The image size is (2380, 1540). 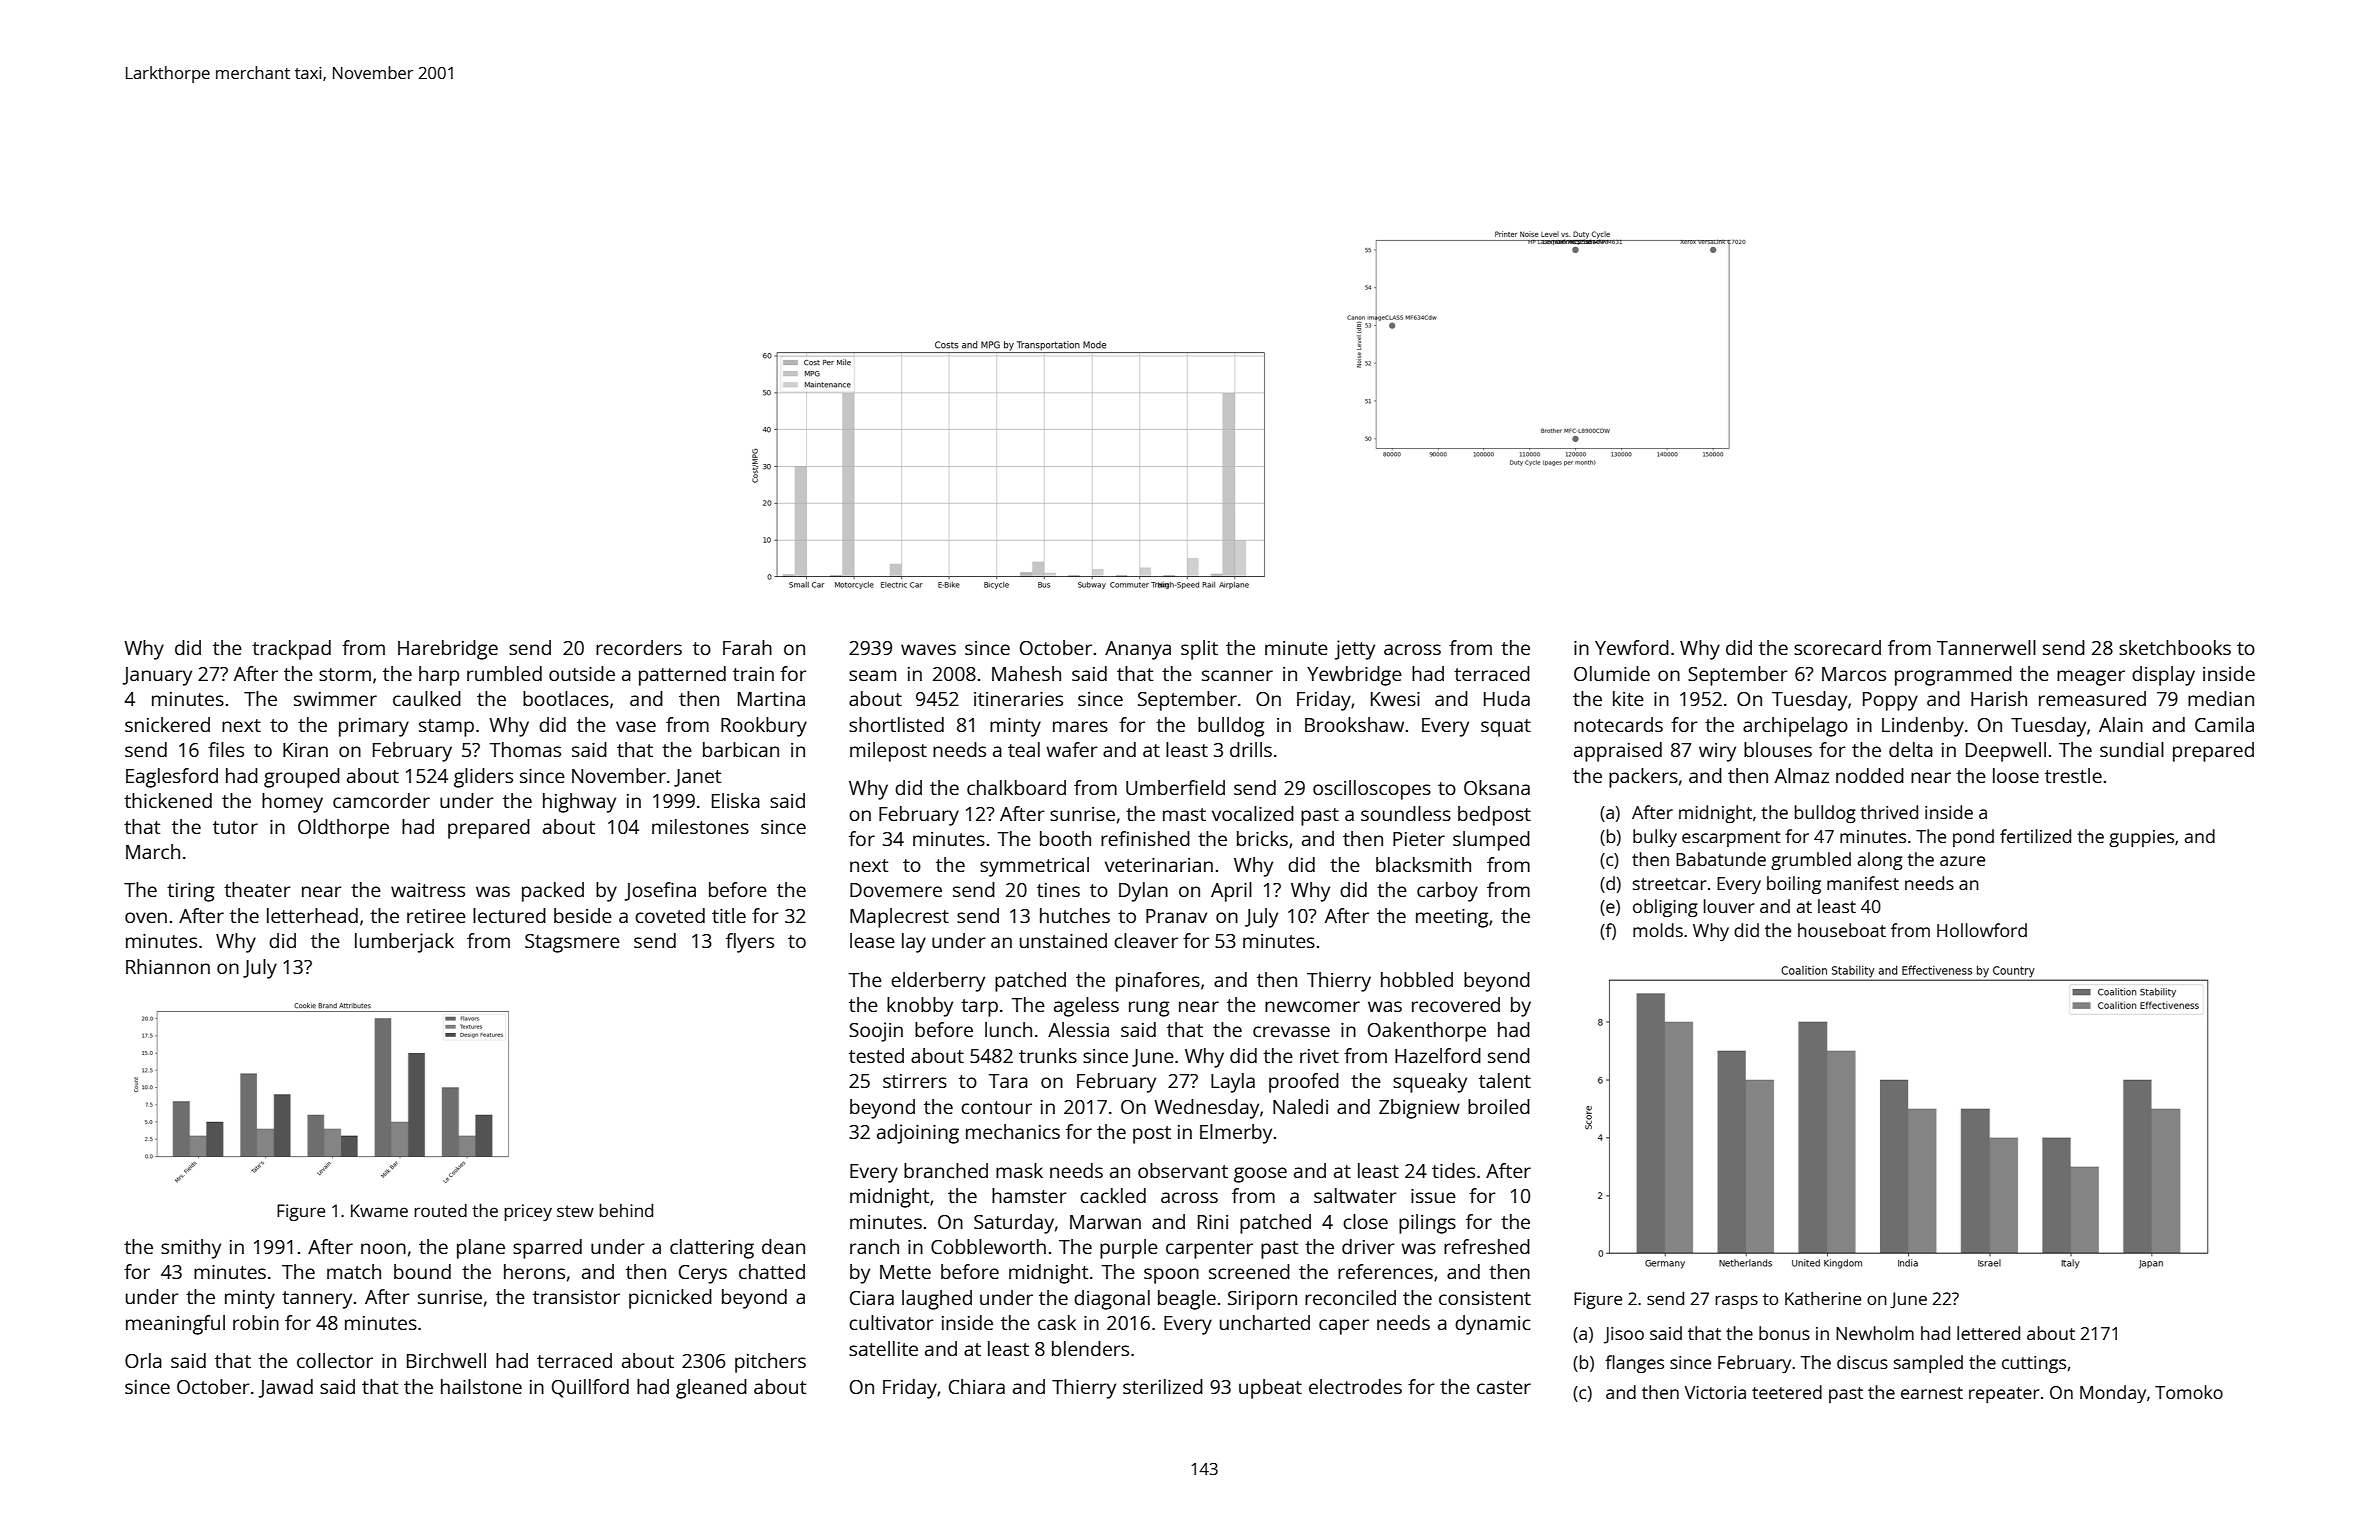 I want to click on picnicked, so click(x=670, y=1299).
